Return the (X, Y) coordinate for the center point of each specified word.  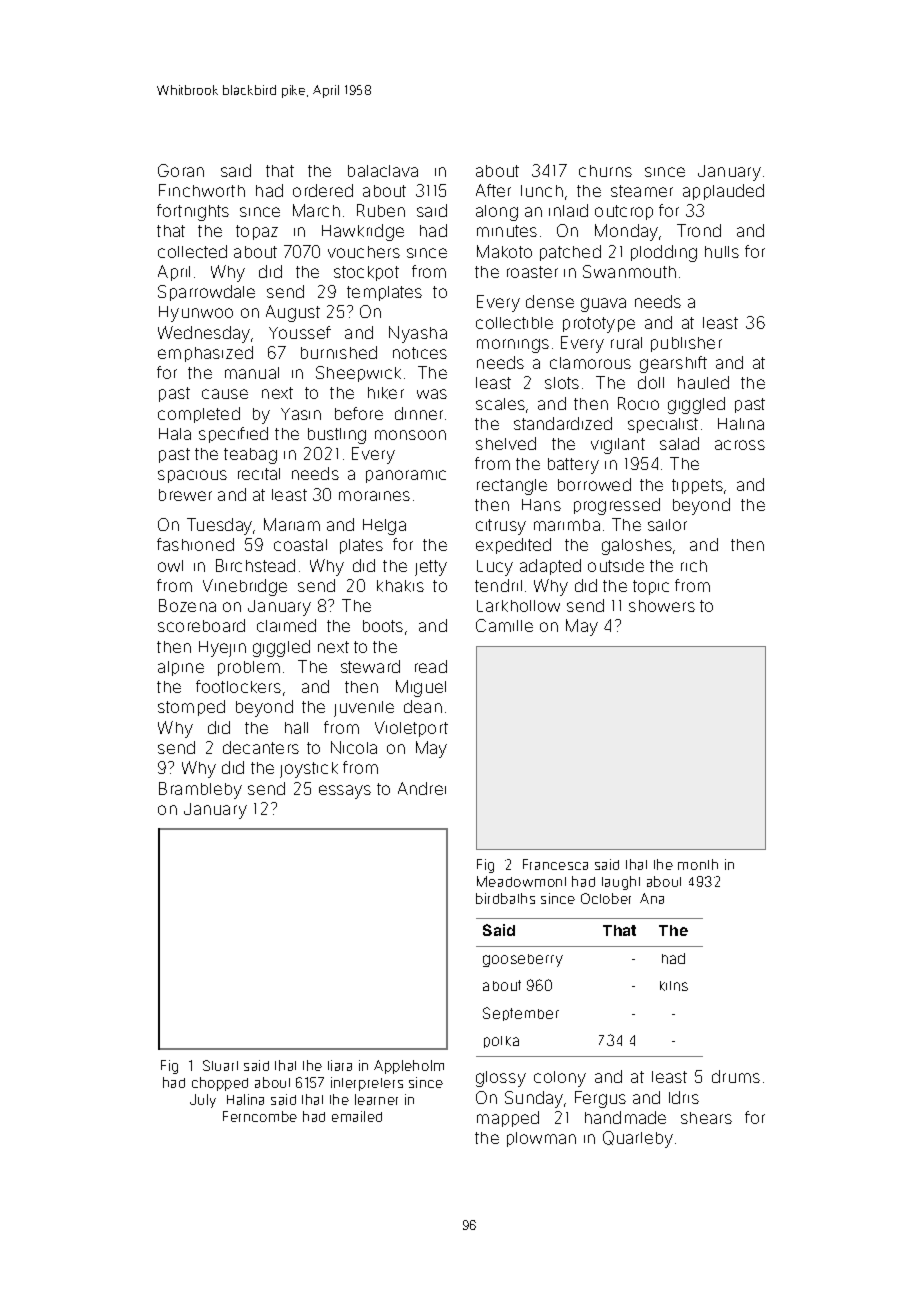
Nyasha (418, 334)
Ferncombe (260, 1116)
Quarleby (638, 1139)
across (740, 445)
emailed (357, 1116)
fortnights (193, 212)
